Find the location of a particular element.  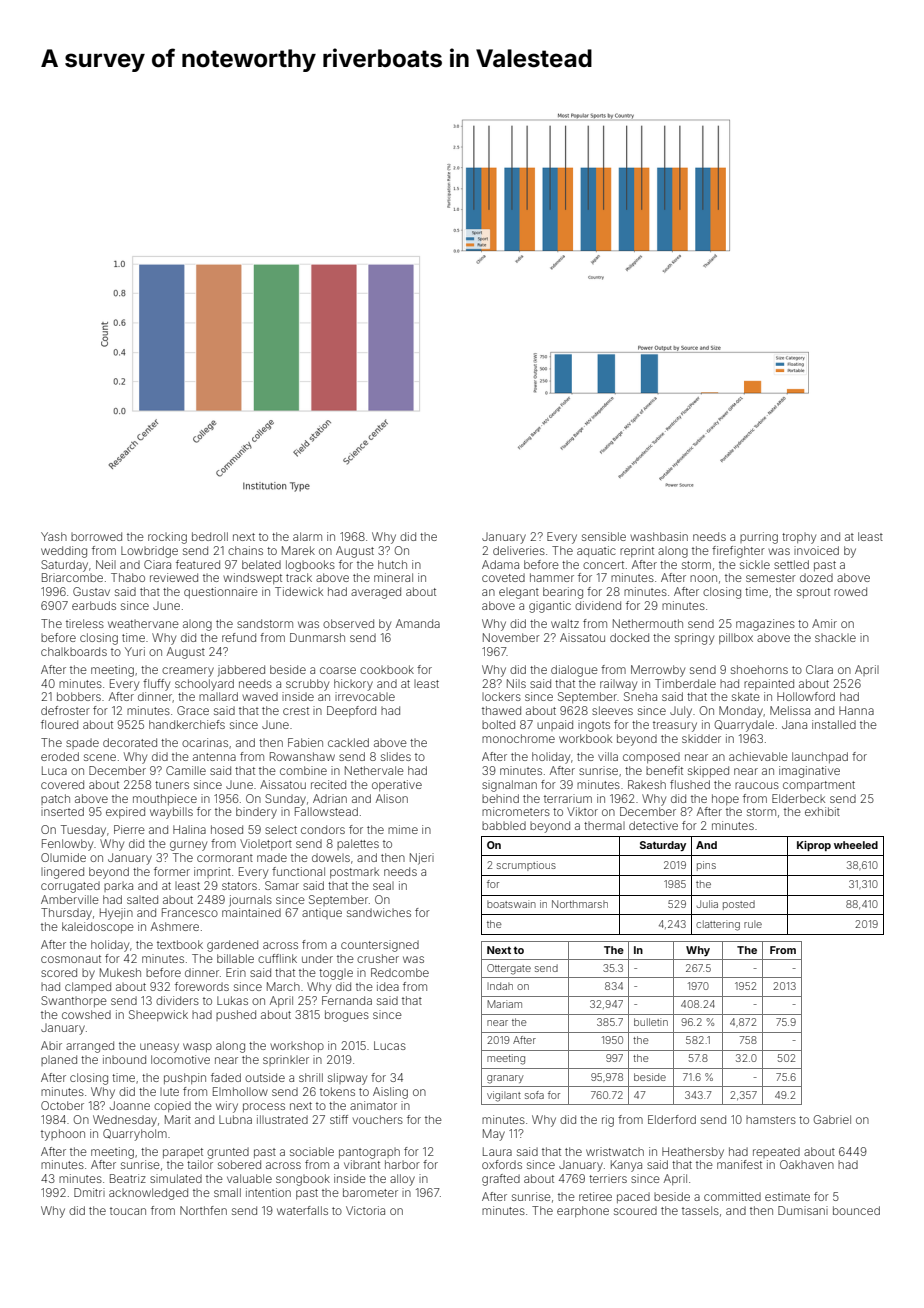

noon is located at coordinates (703, 578).
